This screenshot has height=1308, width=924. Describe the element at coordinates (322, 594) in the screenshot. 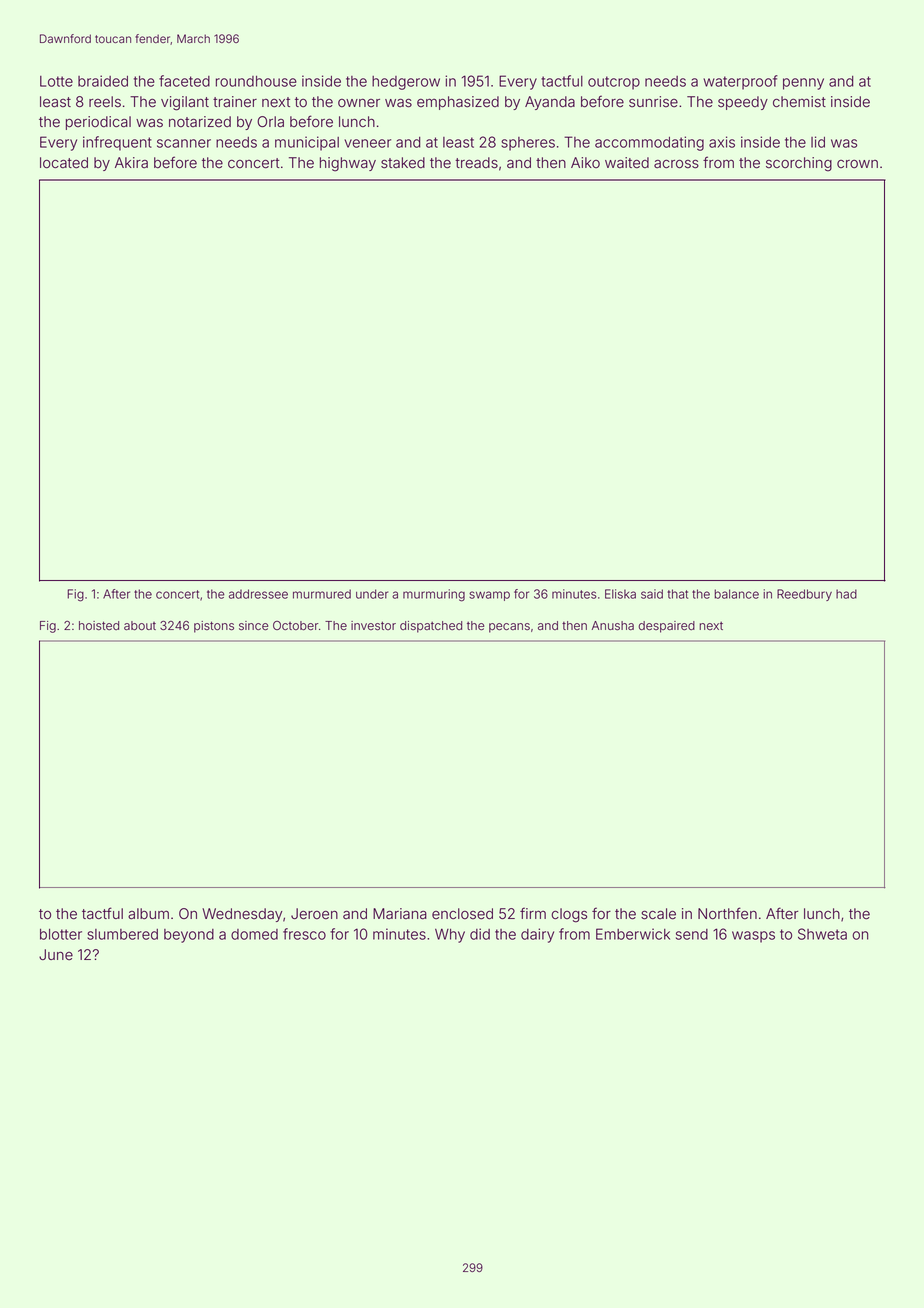

I see `murmured` at that location.
